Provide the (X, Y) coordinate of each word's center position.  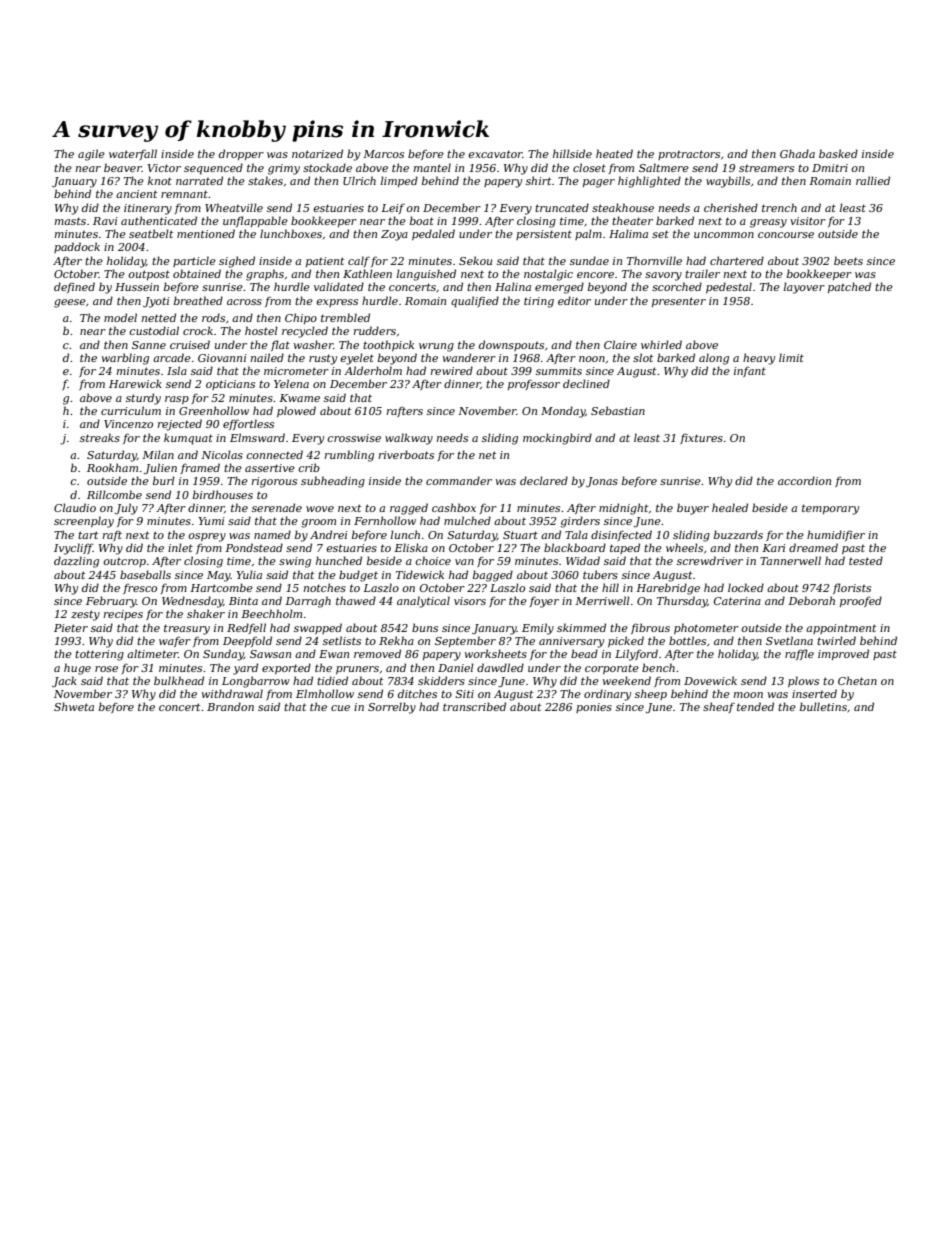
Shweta (74, 706)
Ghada (797, 153)
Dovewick (710, 680)
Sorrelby (392, 708)
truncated (562, 207)
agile (91, 155)
